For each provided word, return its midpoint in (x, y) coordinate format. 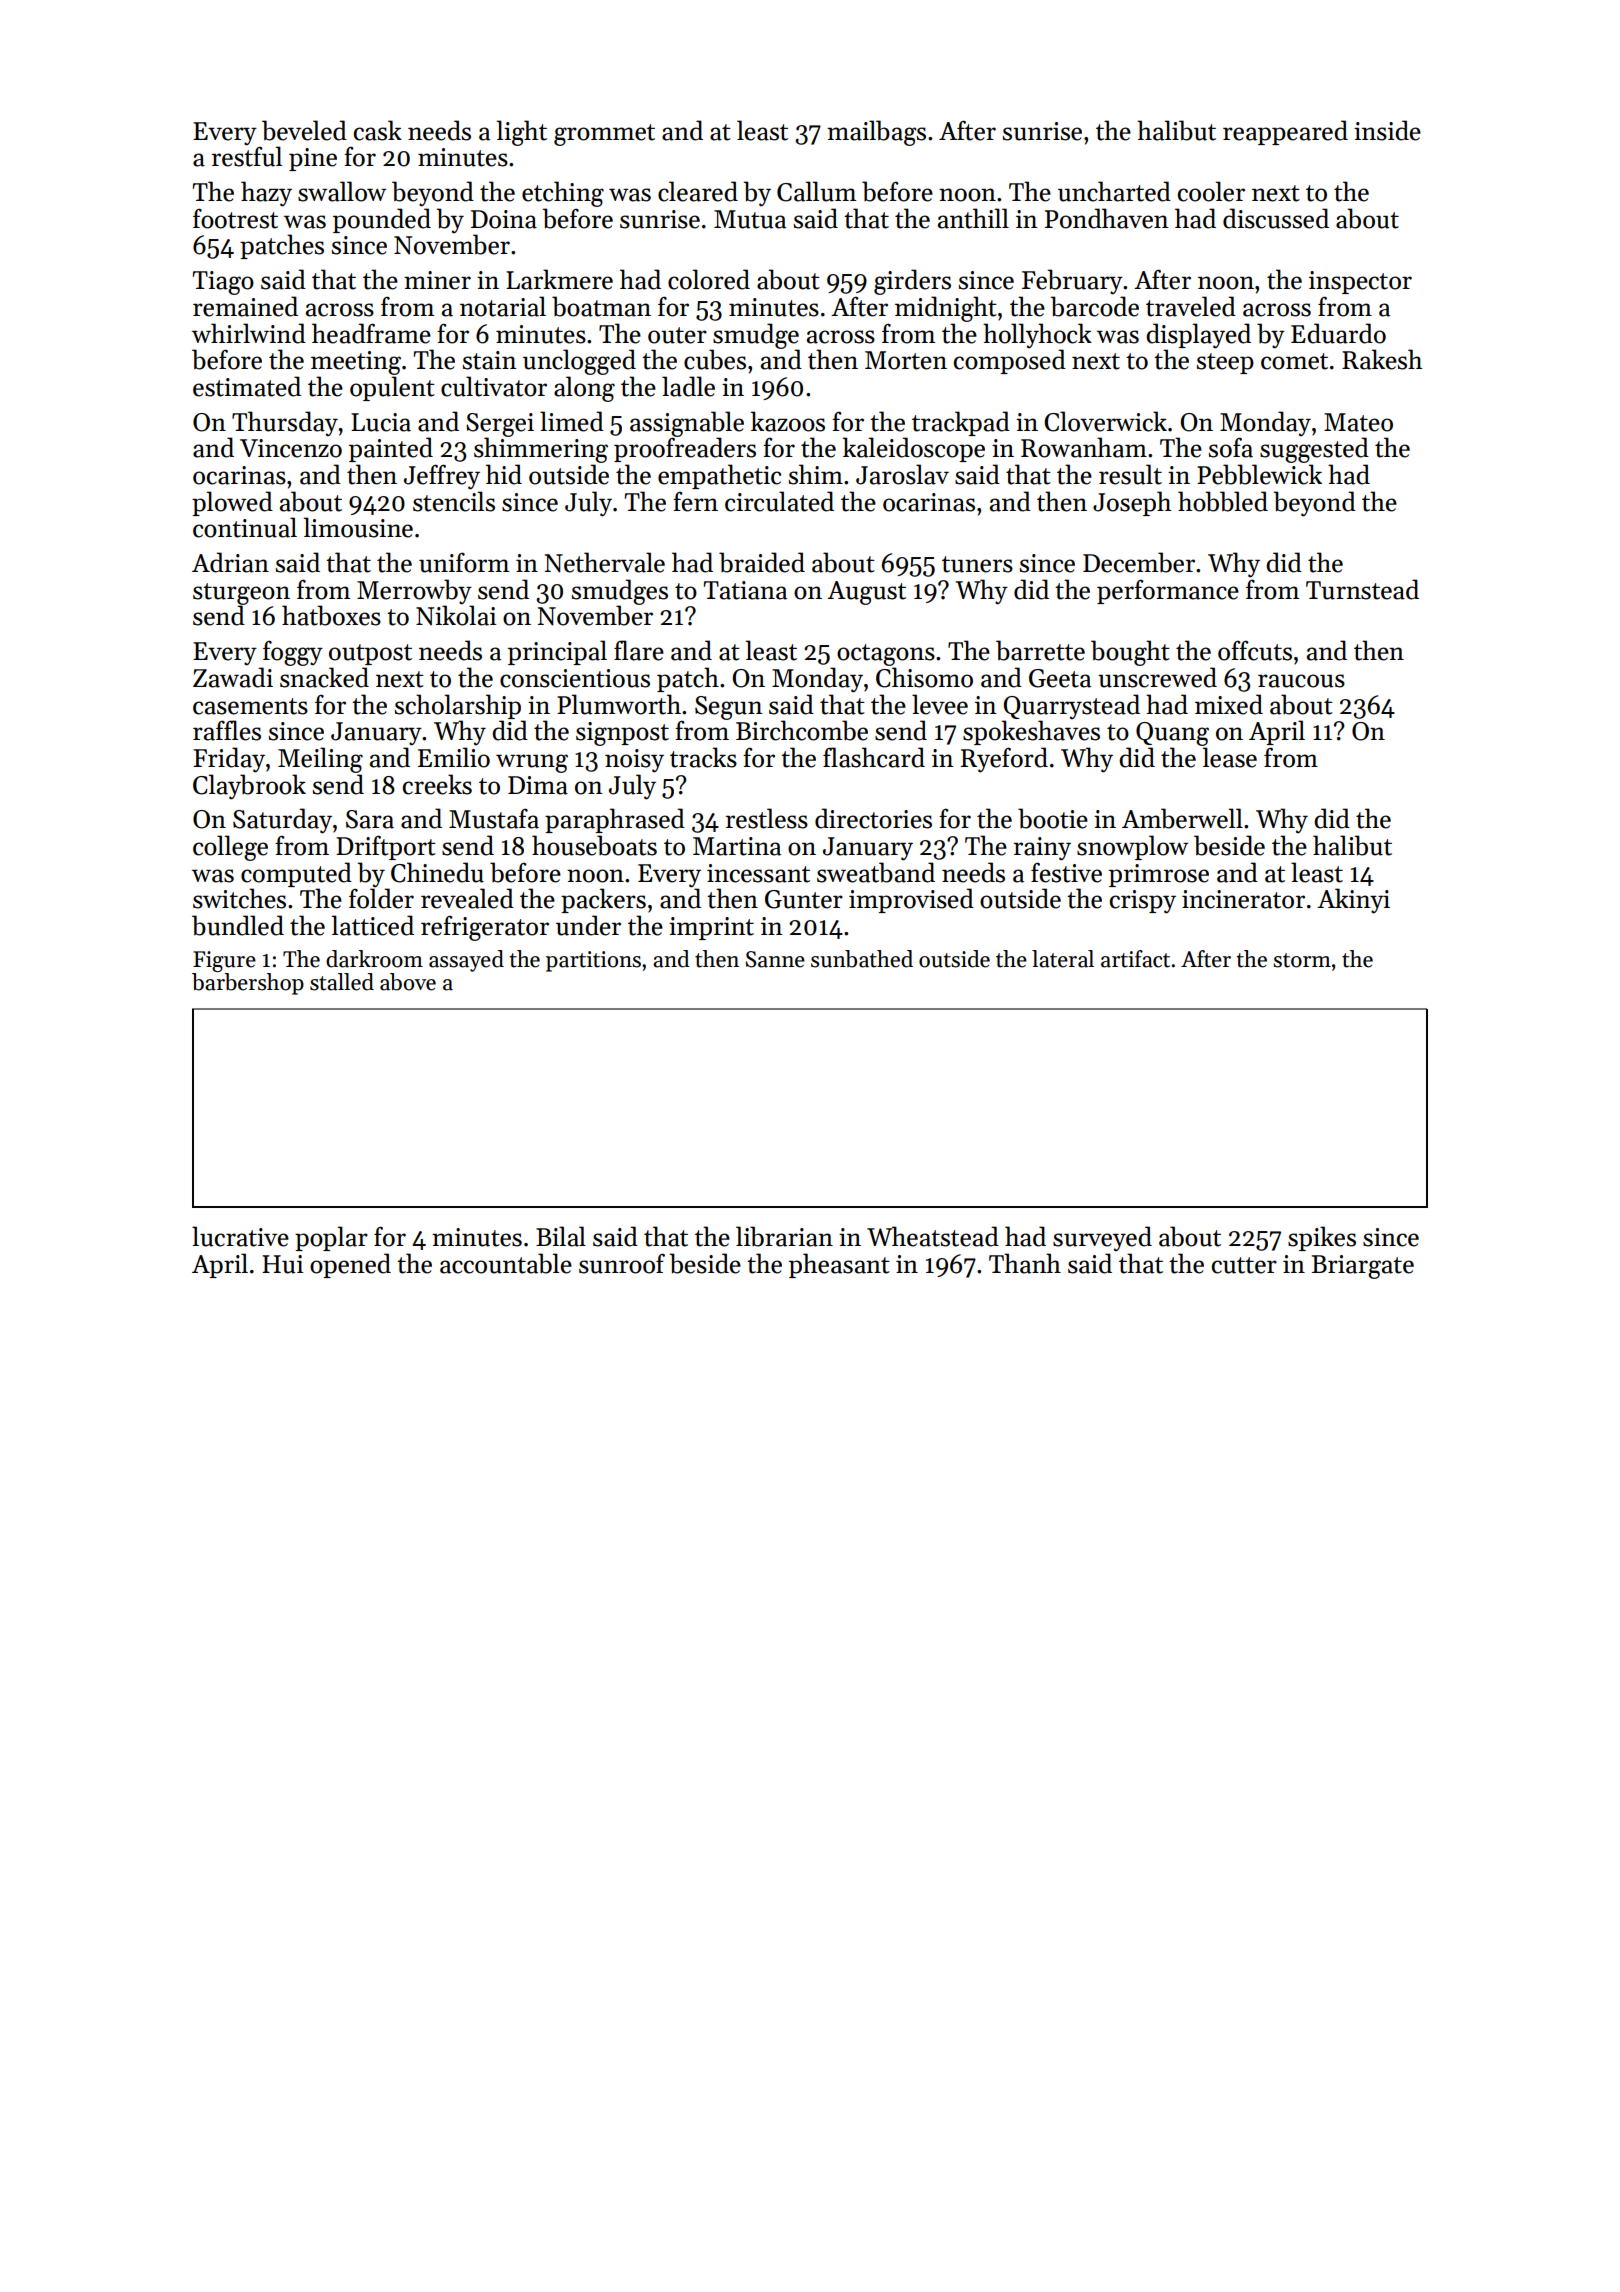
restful (247, 156)
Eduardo (1338, 333)
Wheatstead (933, 1236)
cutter (1244, 1265)
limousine (358, 527)
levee (940, 704)
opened (350, 1265)
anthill (973, 218)
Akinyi (1353, 901)
